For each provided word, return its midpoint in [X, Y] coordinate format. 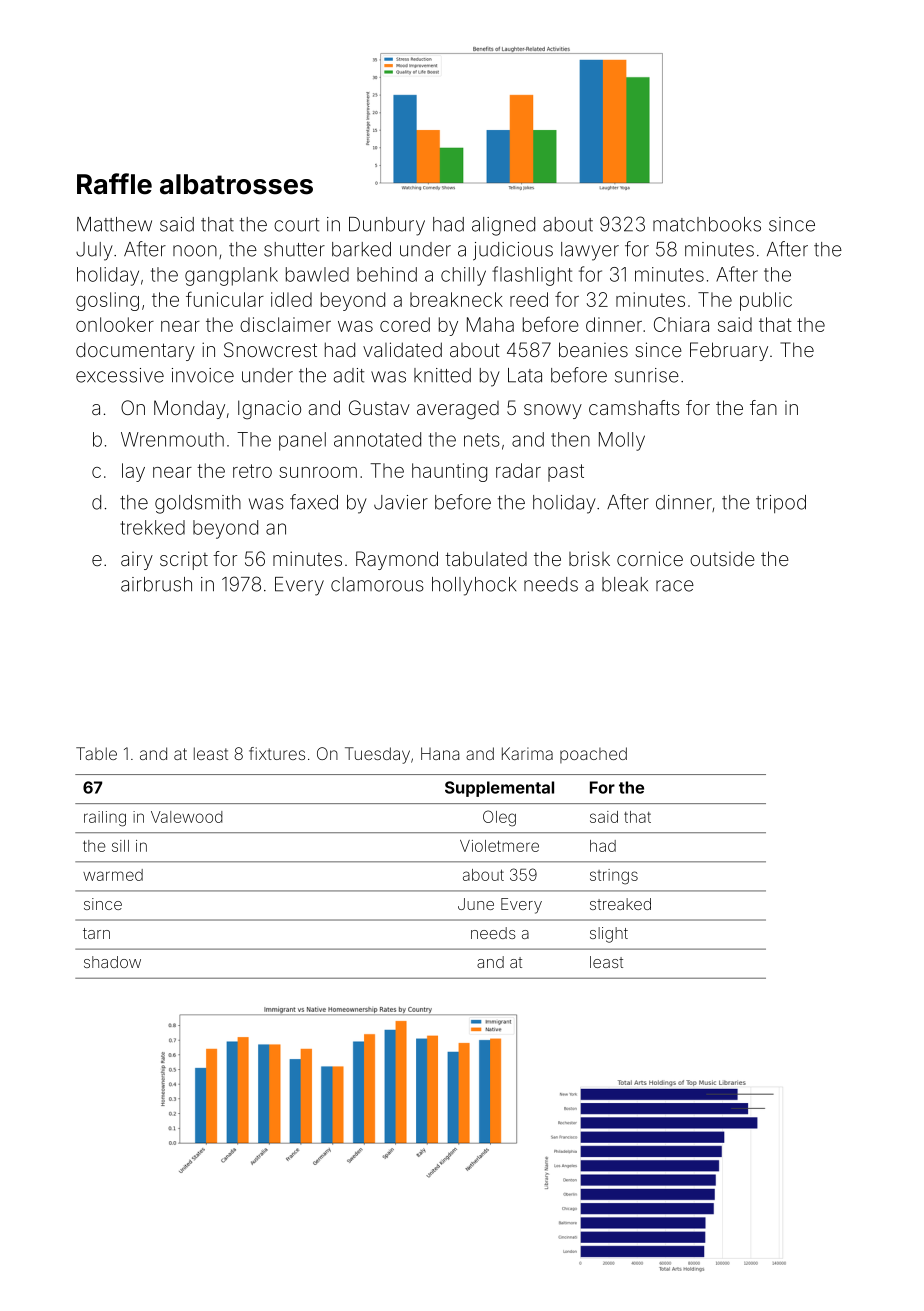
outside [722, 558]
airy [137, 561]
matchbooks [707, 224]
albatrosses [236, 184]
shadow [112, 962]
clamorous [377, 584]
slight [609, 935]
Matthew [114, 224]
